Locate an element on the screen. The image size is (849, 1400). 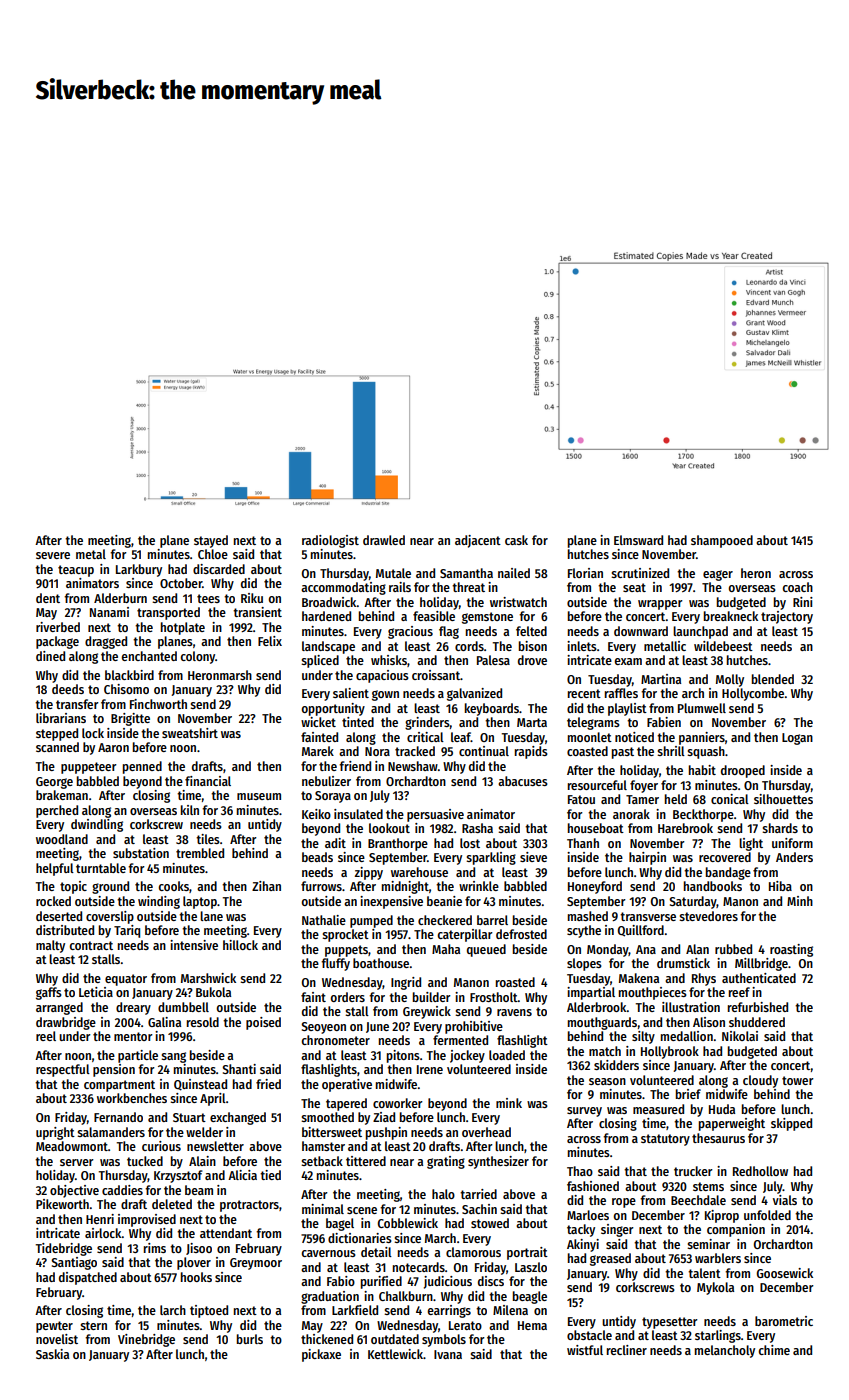
continual is located at coordinates (484, 751).
